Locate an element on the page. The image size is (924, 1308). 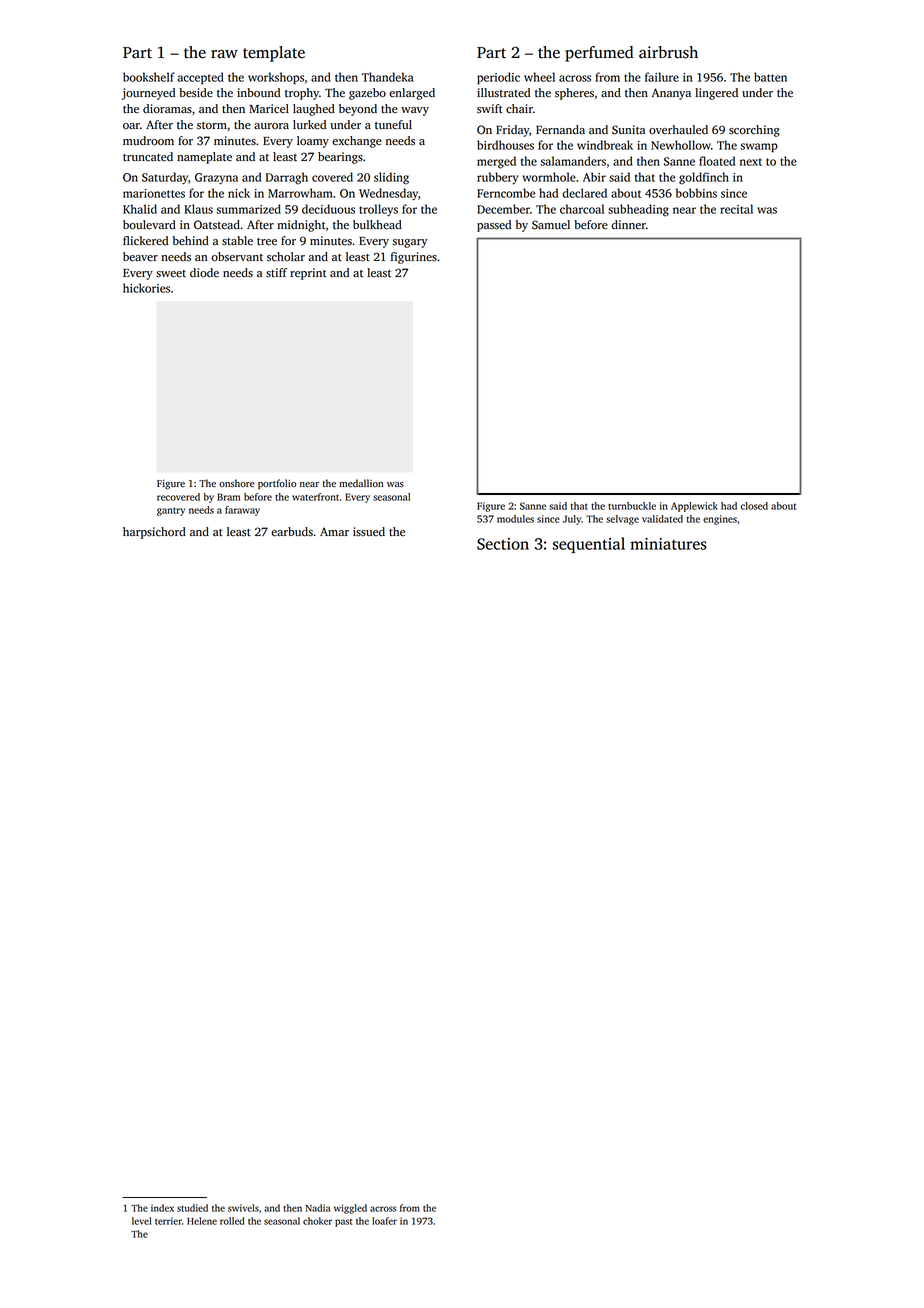
issued is located at coordinates (369, 532).
